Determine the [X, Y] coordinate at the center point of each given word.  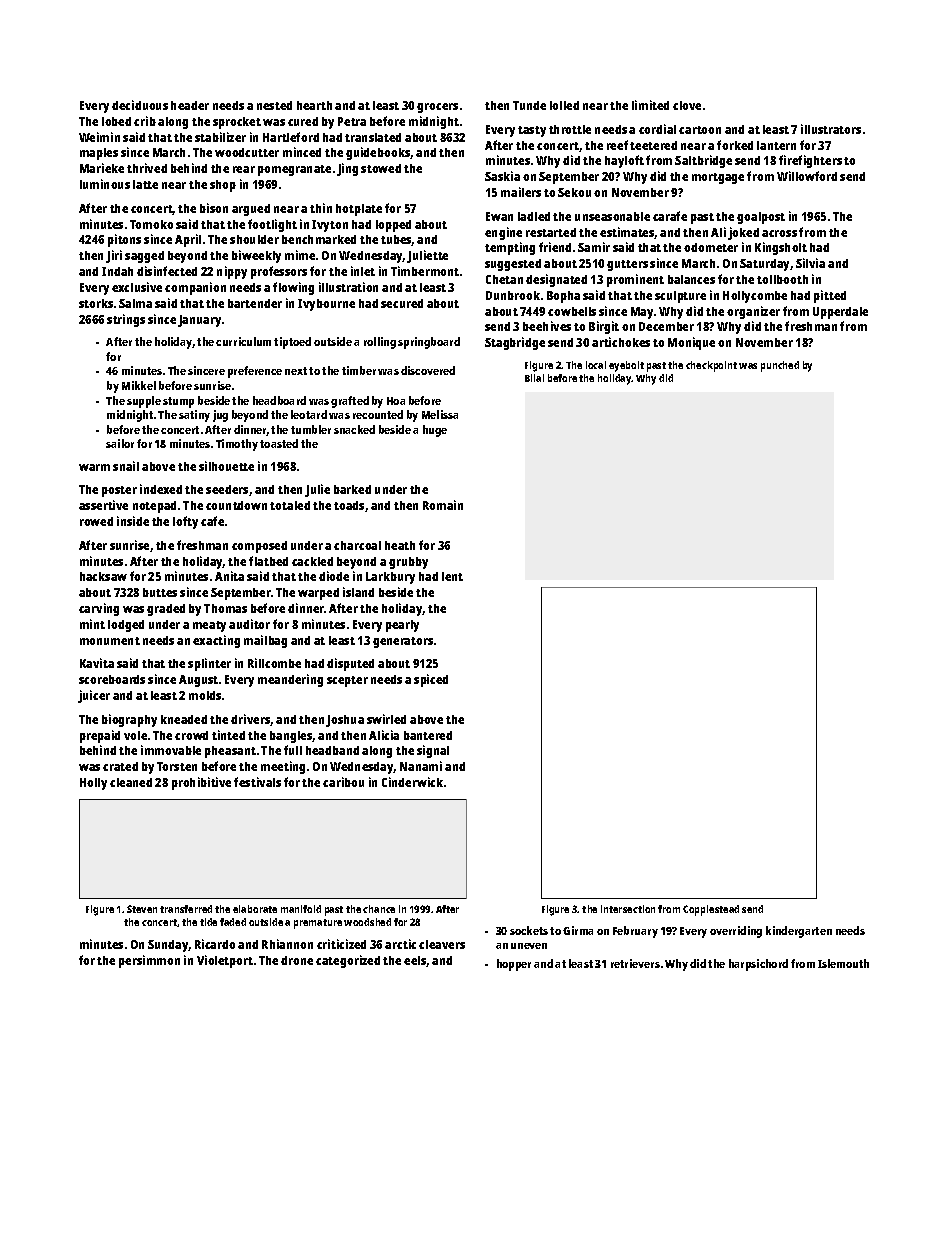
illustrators [831, 129]
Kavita [97, 663]
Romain [443, 505]
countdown [236, 505]
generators [403, 642]
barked [352, 489]
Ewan [499, 216]
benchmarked [319, 239]
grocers [437, 108]
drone [297, 960]
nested [274, 105]
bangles [291, 737]
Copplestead [711, 910]
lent [452, 576]
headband [332, 750]
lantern [776, 145]
